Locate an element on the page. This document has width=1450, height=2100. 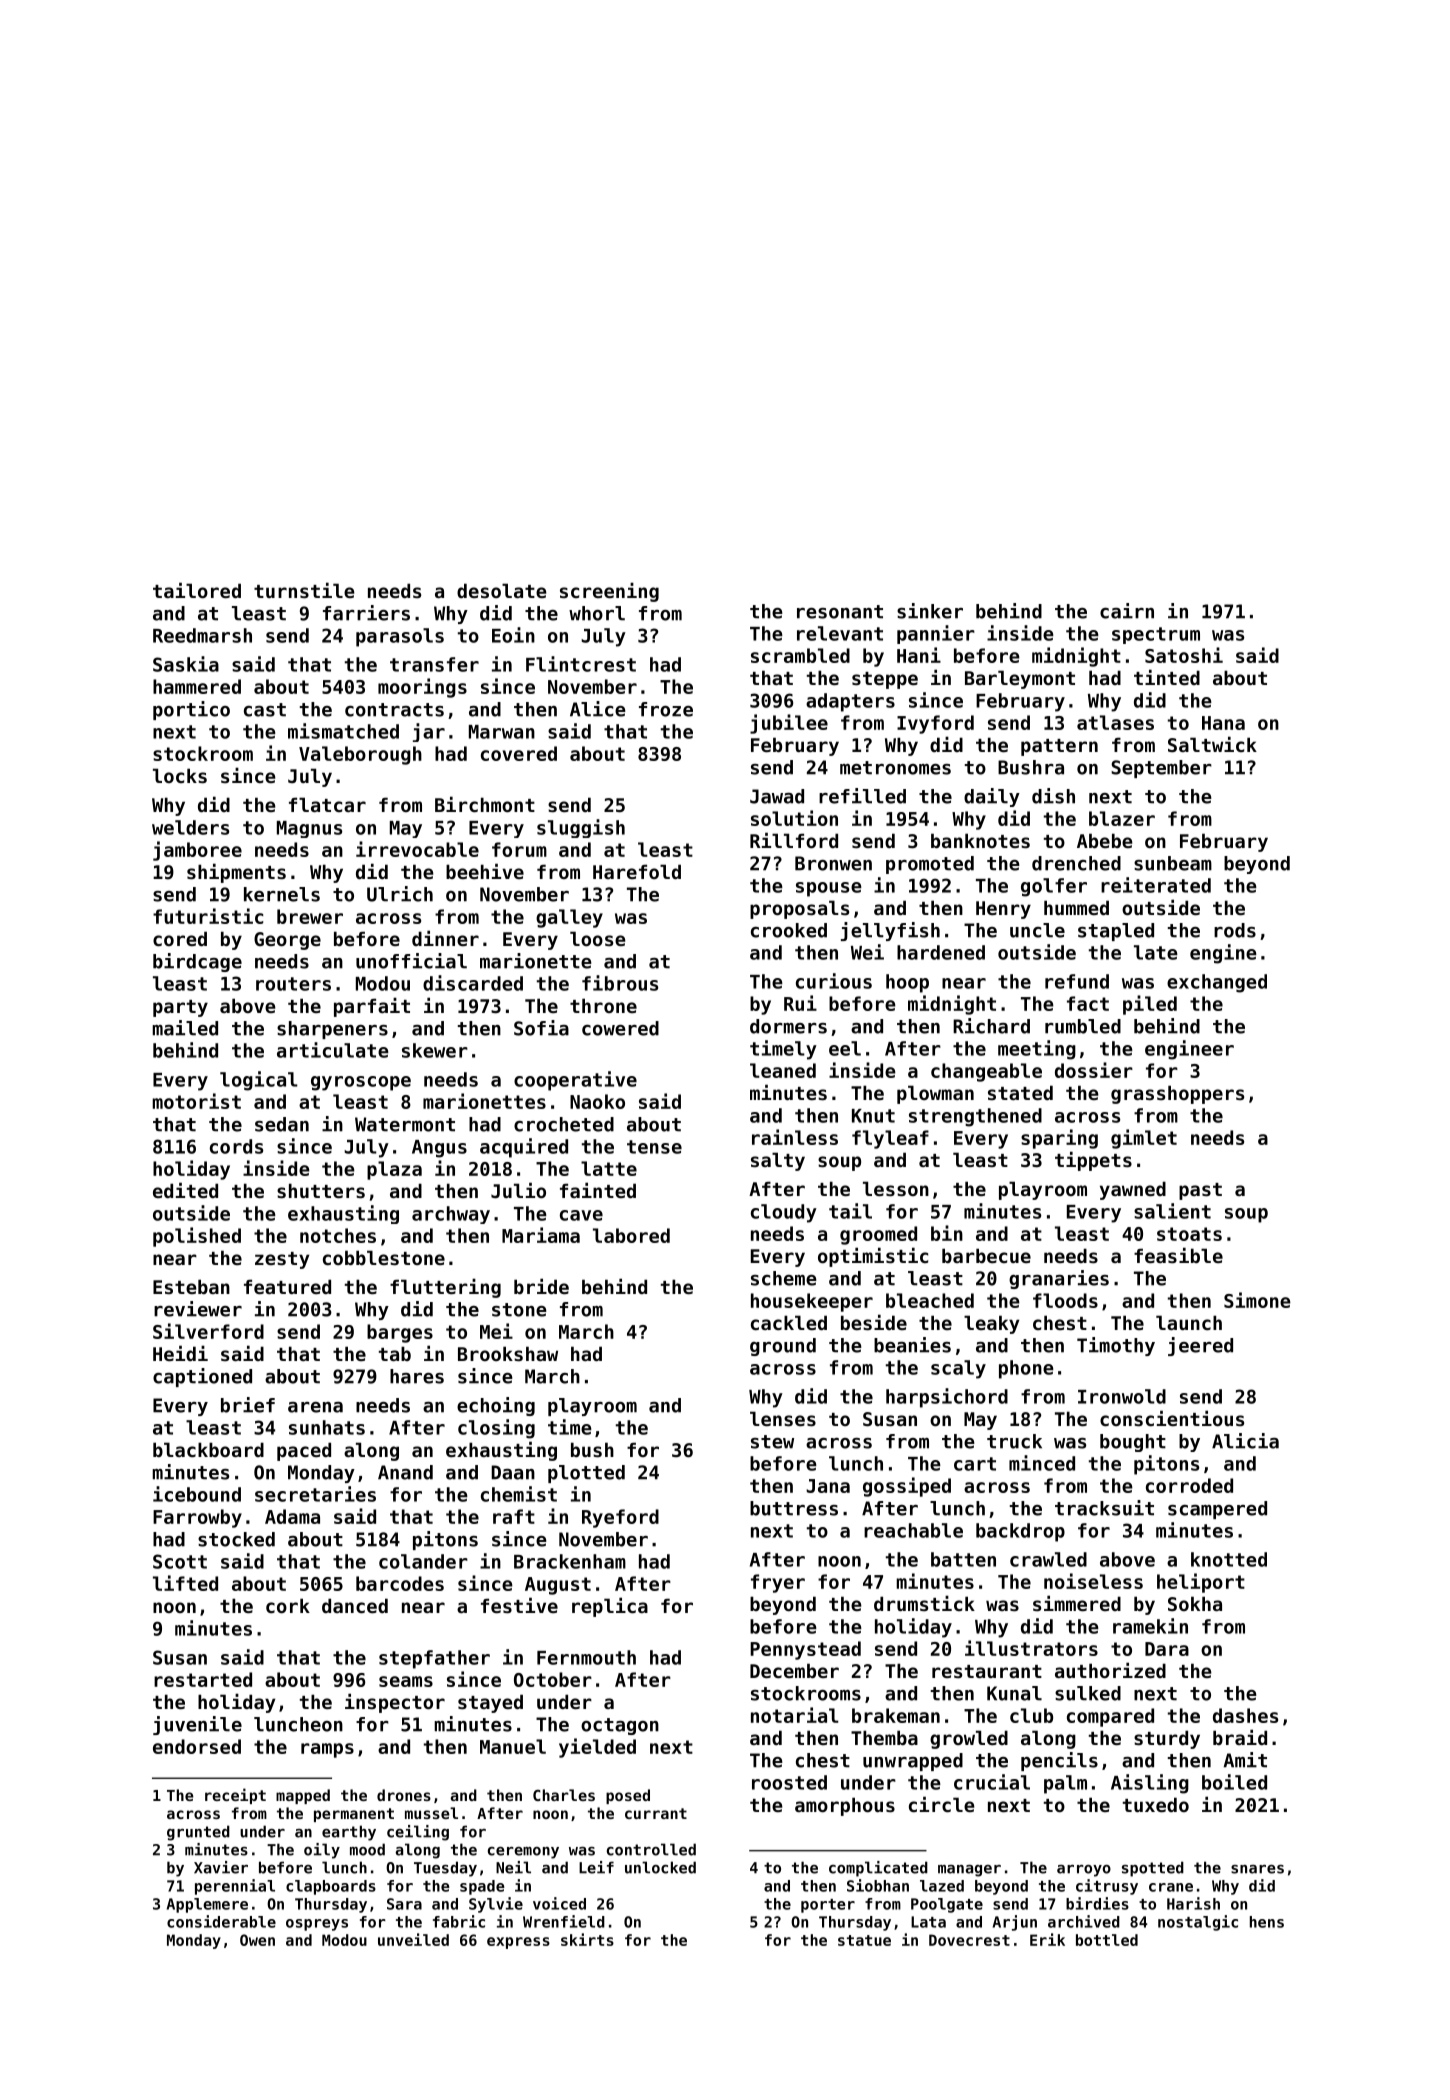
edited is located at coordinates (185, 1190).
